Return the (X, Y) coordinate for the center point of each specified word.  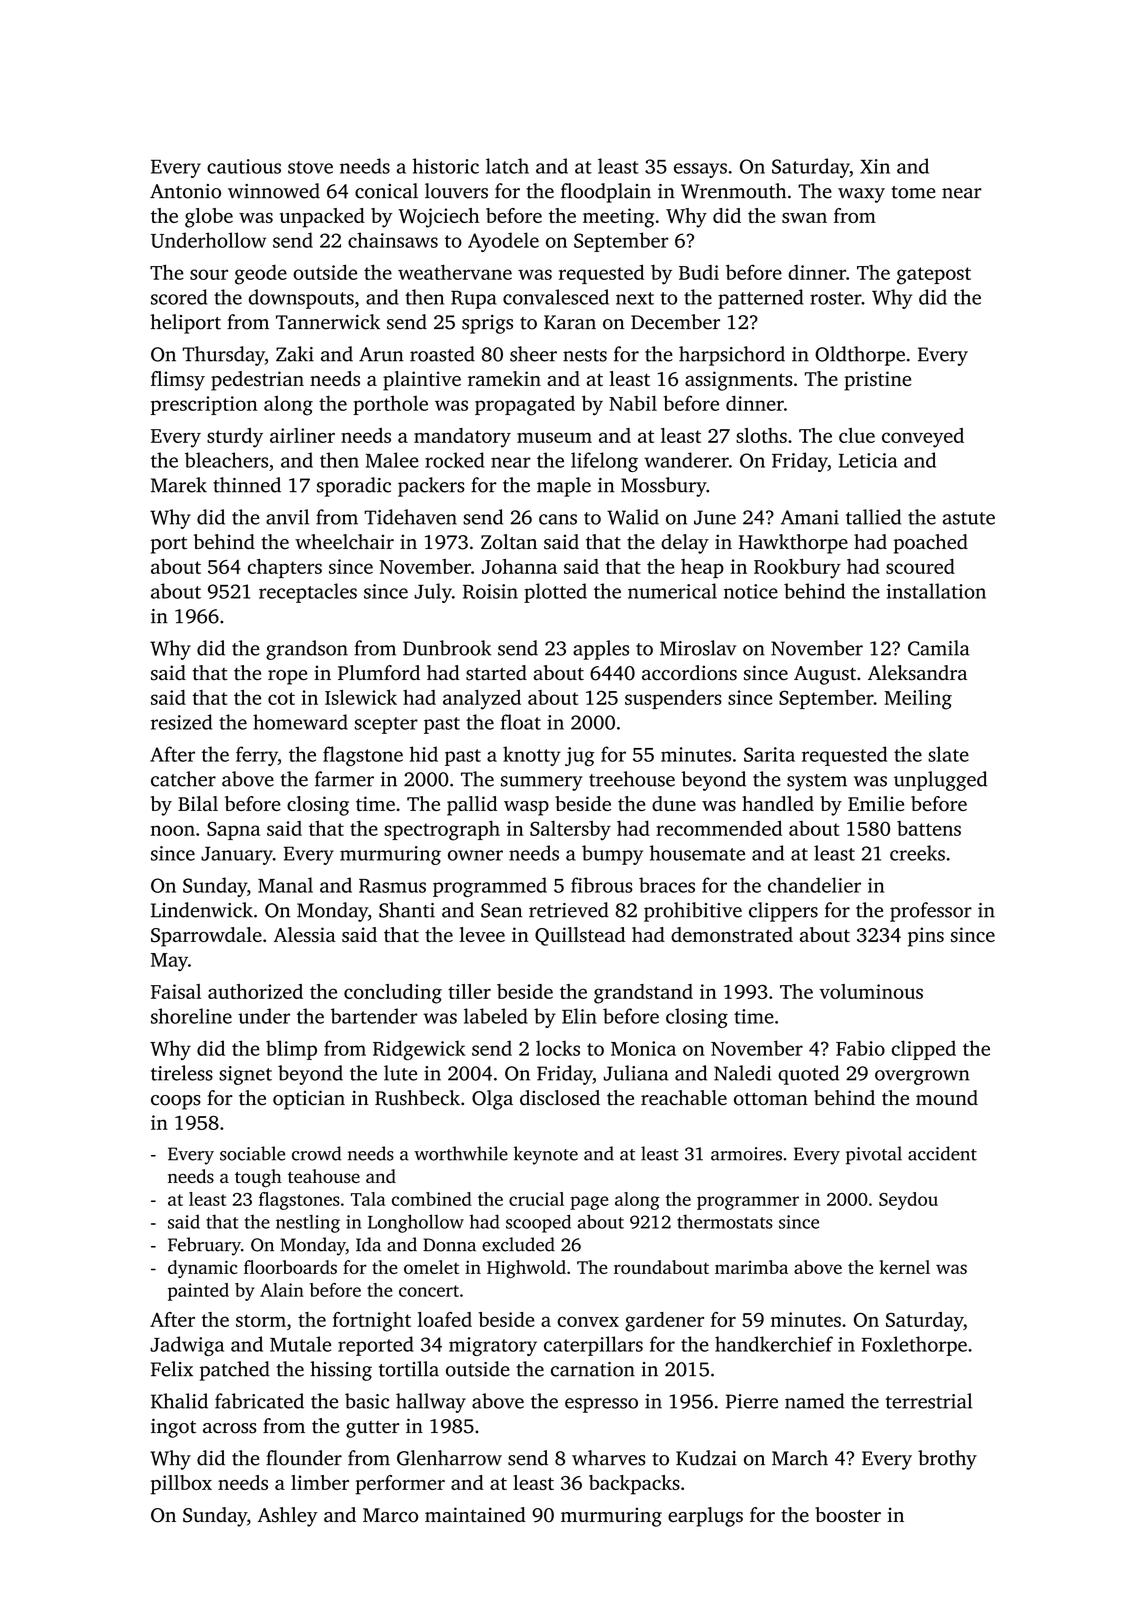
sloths (761, 435)
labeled (496, 1016)
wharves (609, 1458)
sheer (533, 354)
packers (431, 487)
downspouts (301, 299)
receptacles (308, 593)
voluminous (871, 991)
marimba (751, 1267)
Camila (939, 648)
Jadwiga (187, 1346)
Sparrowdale (206, 937)
